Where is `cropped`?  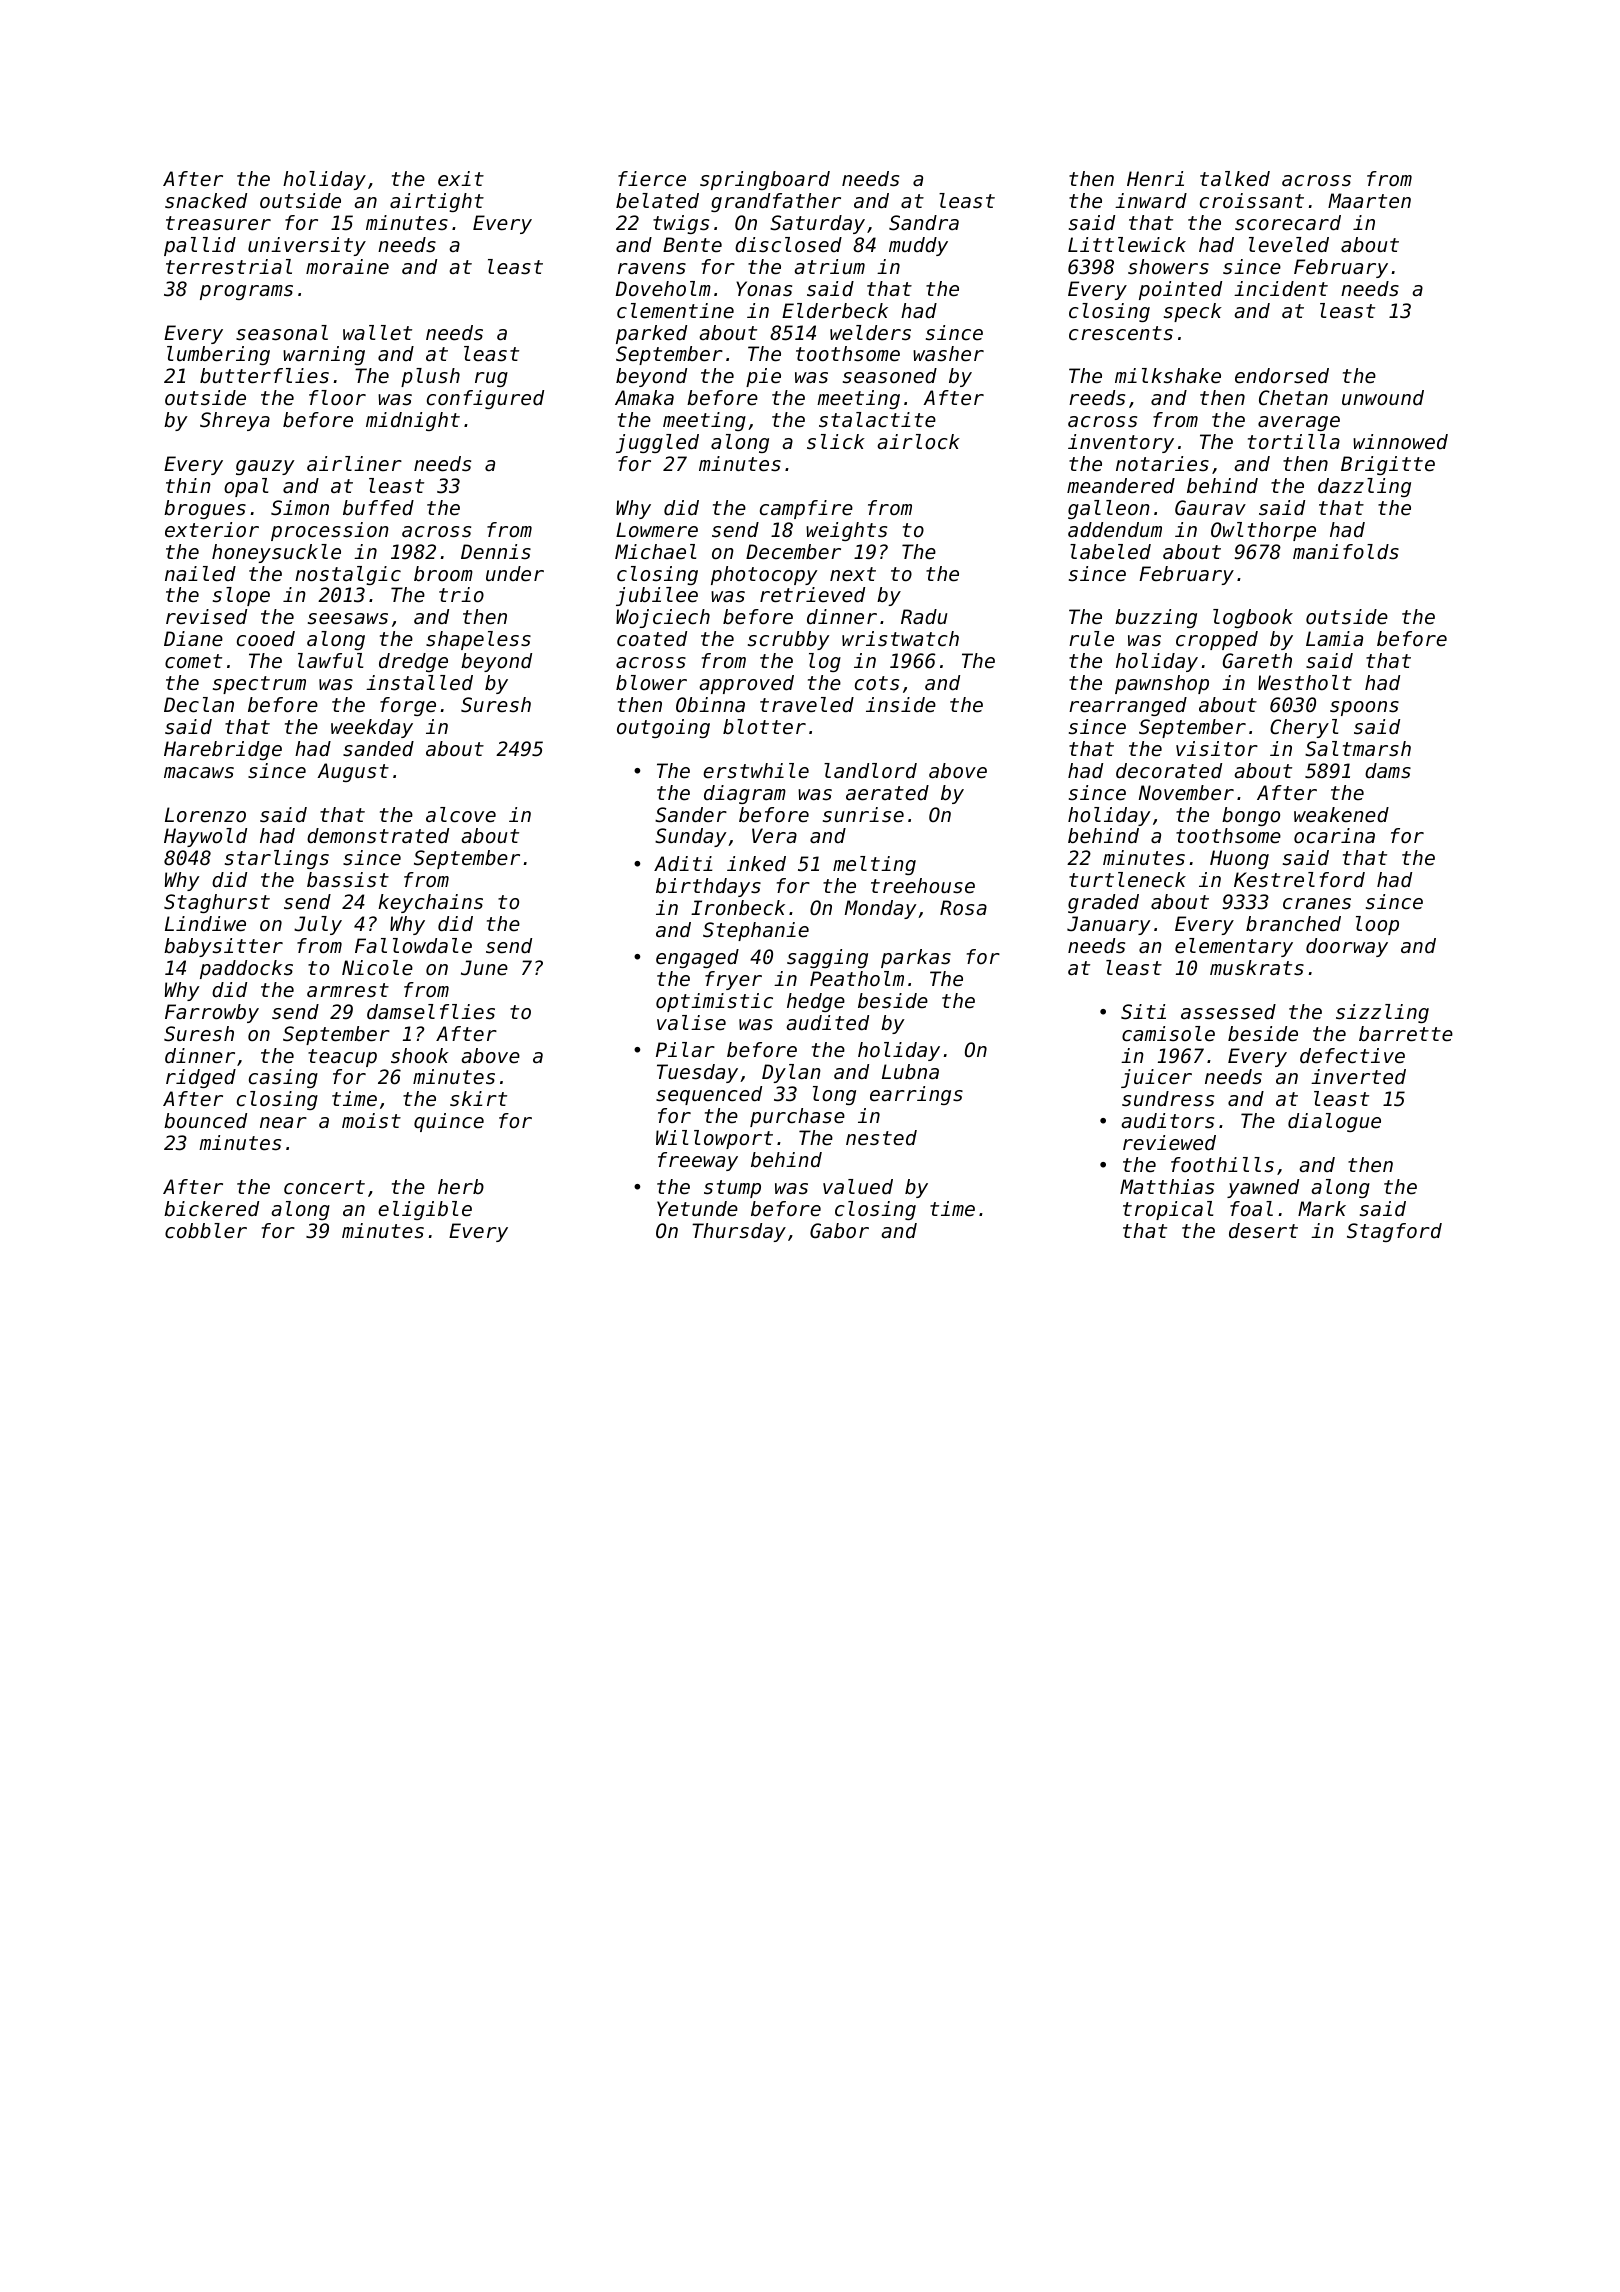
cropped is located at coordinates (1217, 640).
